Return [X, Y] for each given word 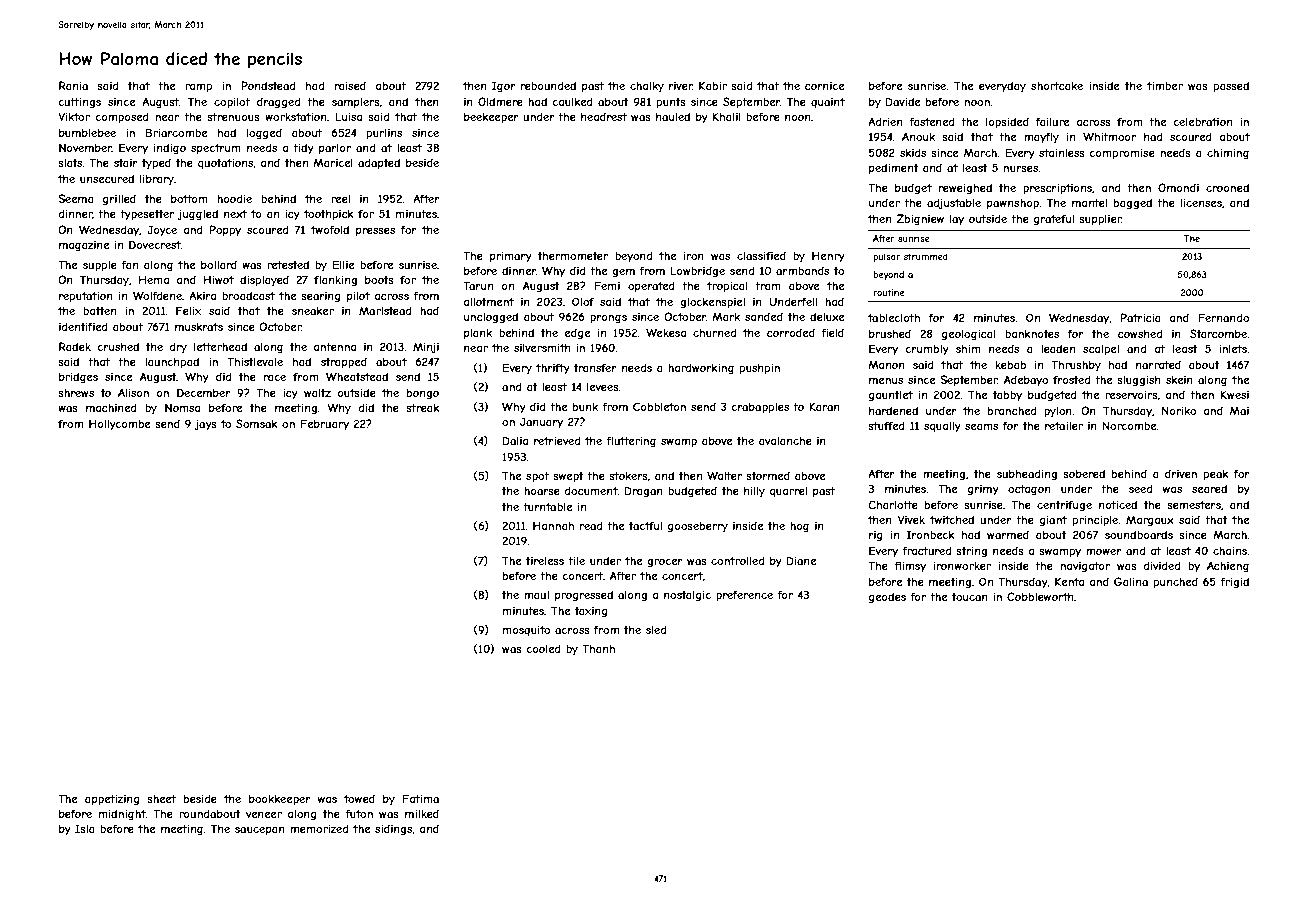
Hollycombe [119, 424]
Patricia [1141, 317]
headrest [604, 116]
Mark [726, 316]
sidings [394, 829]
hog [799, 527]
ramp [198, 88]
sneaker [313, 311]
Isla [85, 828]
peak [1216, 475]
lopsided [1007, 122]
